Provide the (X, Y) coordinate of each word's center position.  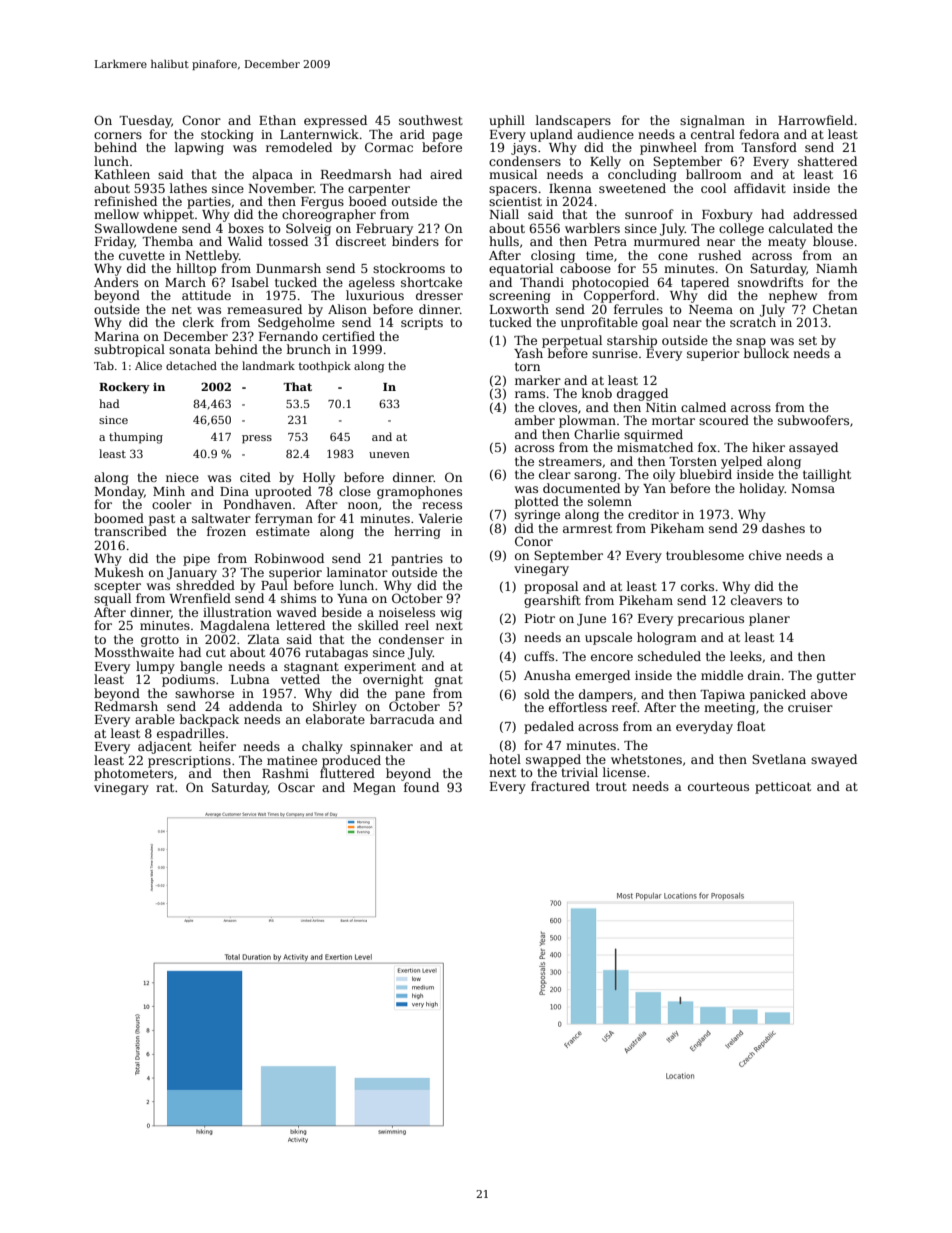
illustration (237, 612)
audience (605, 134)
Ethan (277, 120)
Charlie (597, 434)
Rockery (124, 388)
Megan (374, 789)
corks (697, 586)
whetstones (646, 759)
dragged (642, 394)
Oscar (296, 787)
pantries (417, 560)
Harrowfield (815, 120)
